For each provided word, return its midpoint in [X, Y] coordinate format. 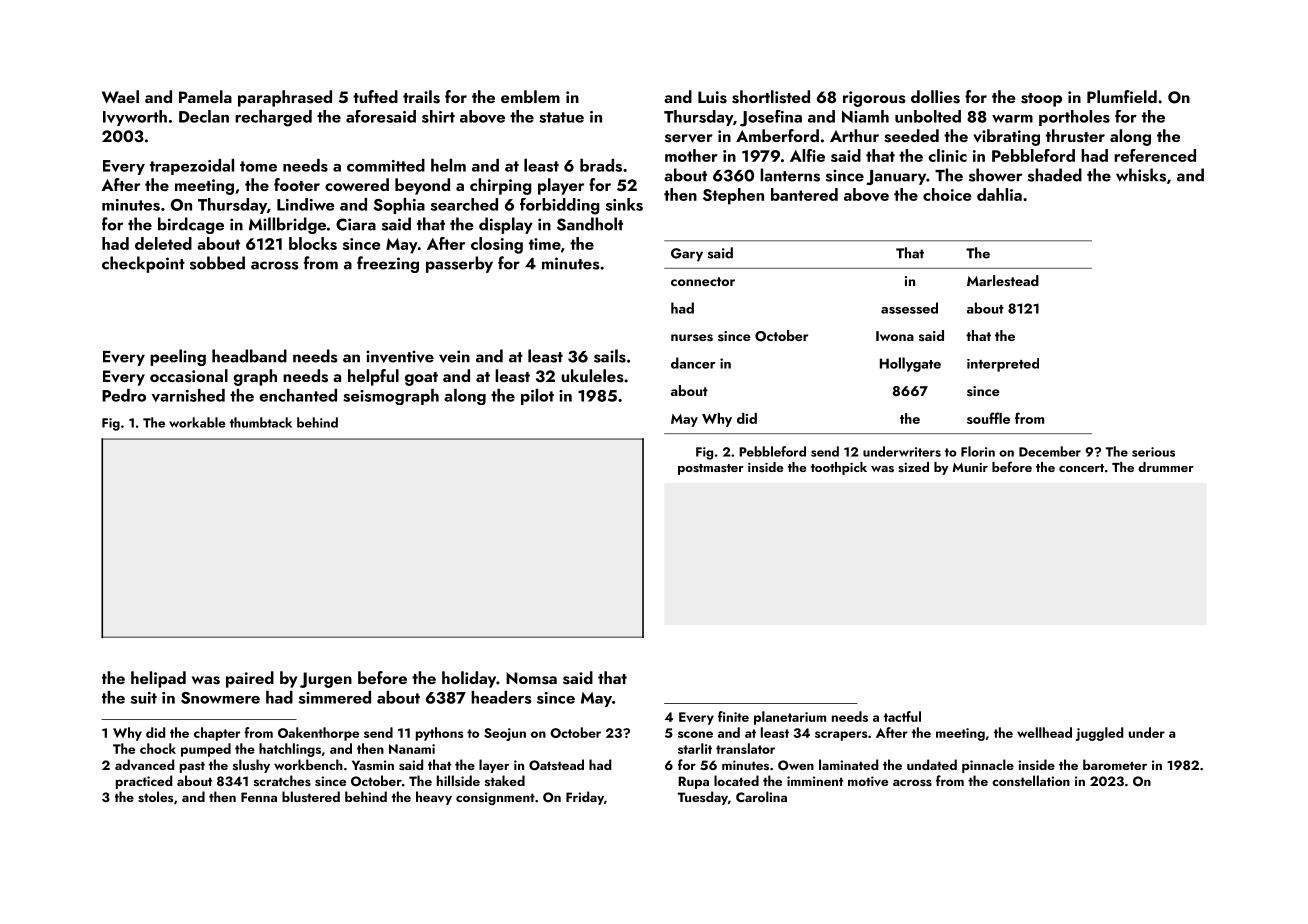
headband [249, 356]
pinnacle [988, 766]
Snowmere [220, 698]
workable [197, 422]
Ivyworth [135, 118]
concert [1081, 468]
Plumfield [1122, 96]
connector [703, 281]
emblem [530, 96]
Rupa [693, 782]
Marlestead [1003, 281]
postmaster [711, 469]
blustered [311, 796]
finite [733, 716]
